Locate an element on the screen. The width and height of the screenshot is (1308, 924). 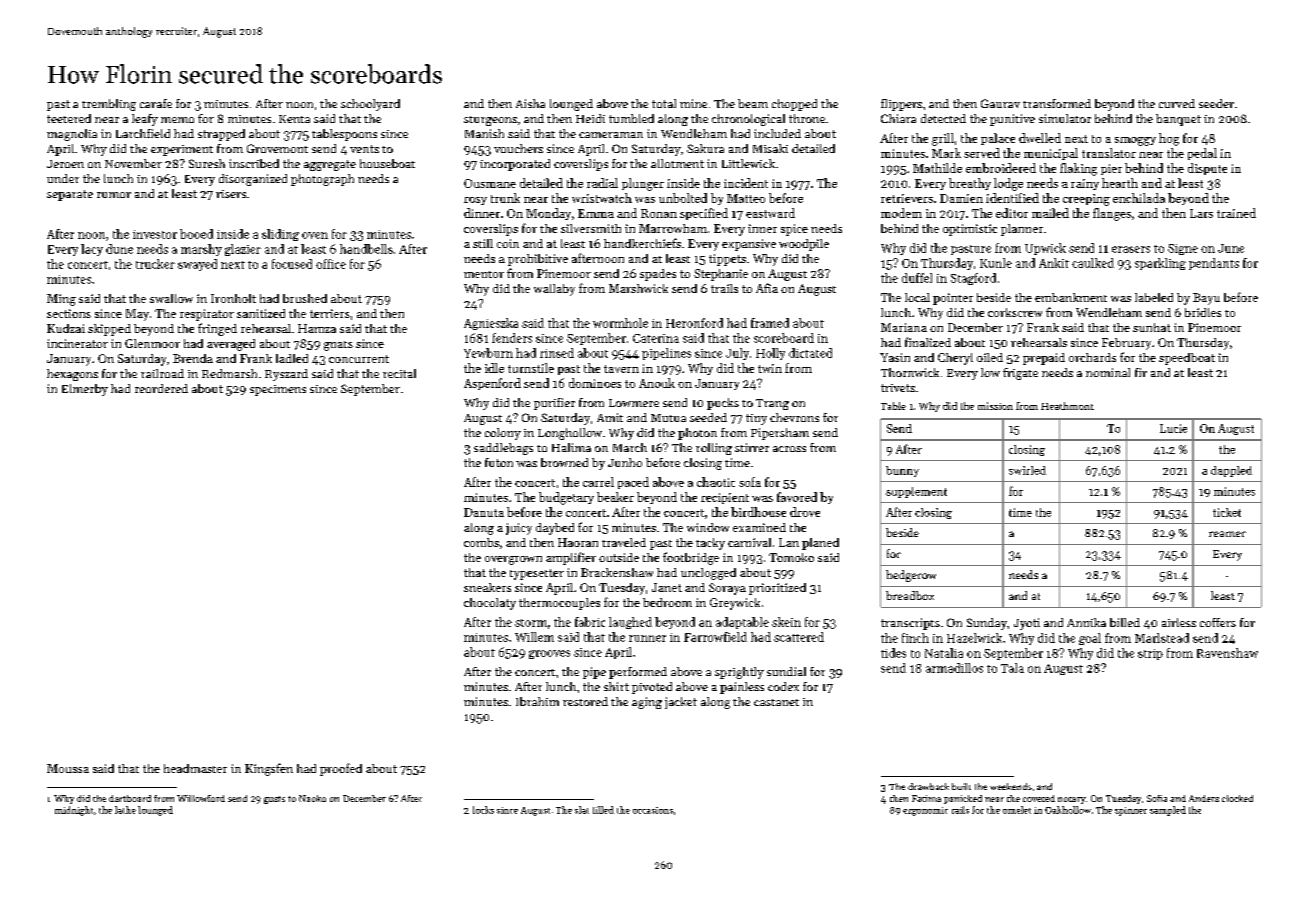
Ravenshaw is located at coordinates (1227, 653).
